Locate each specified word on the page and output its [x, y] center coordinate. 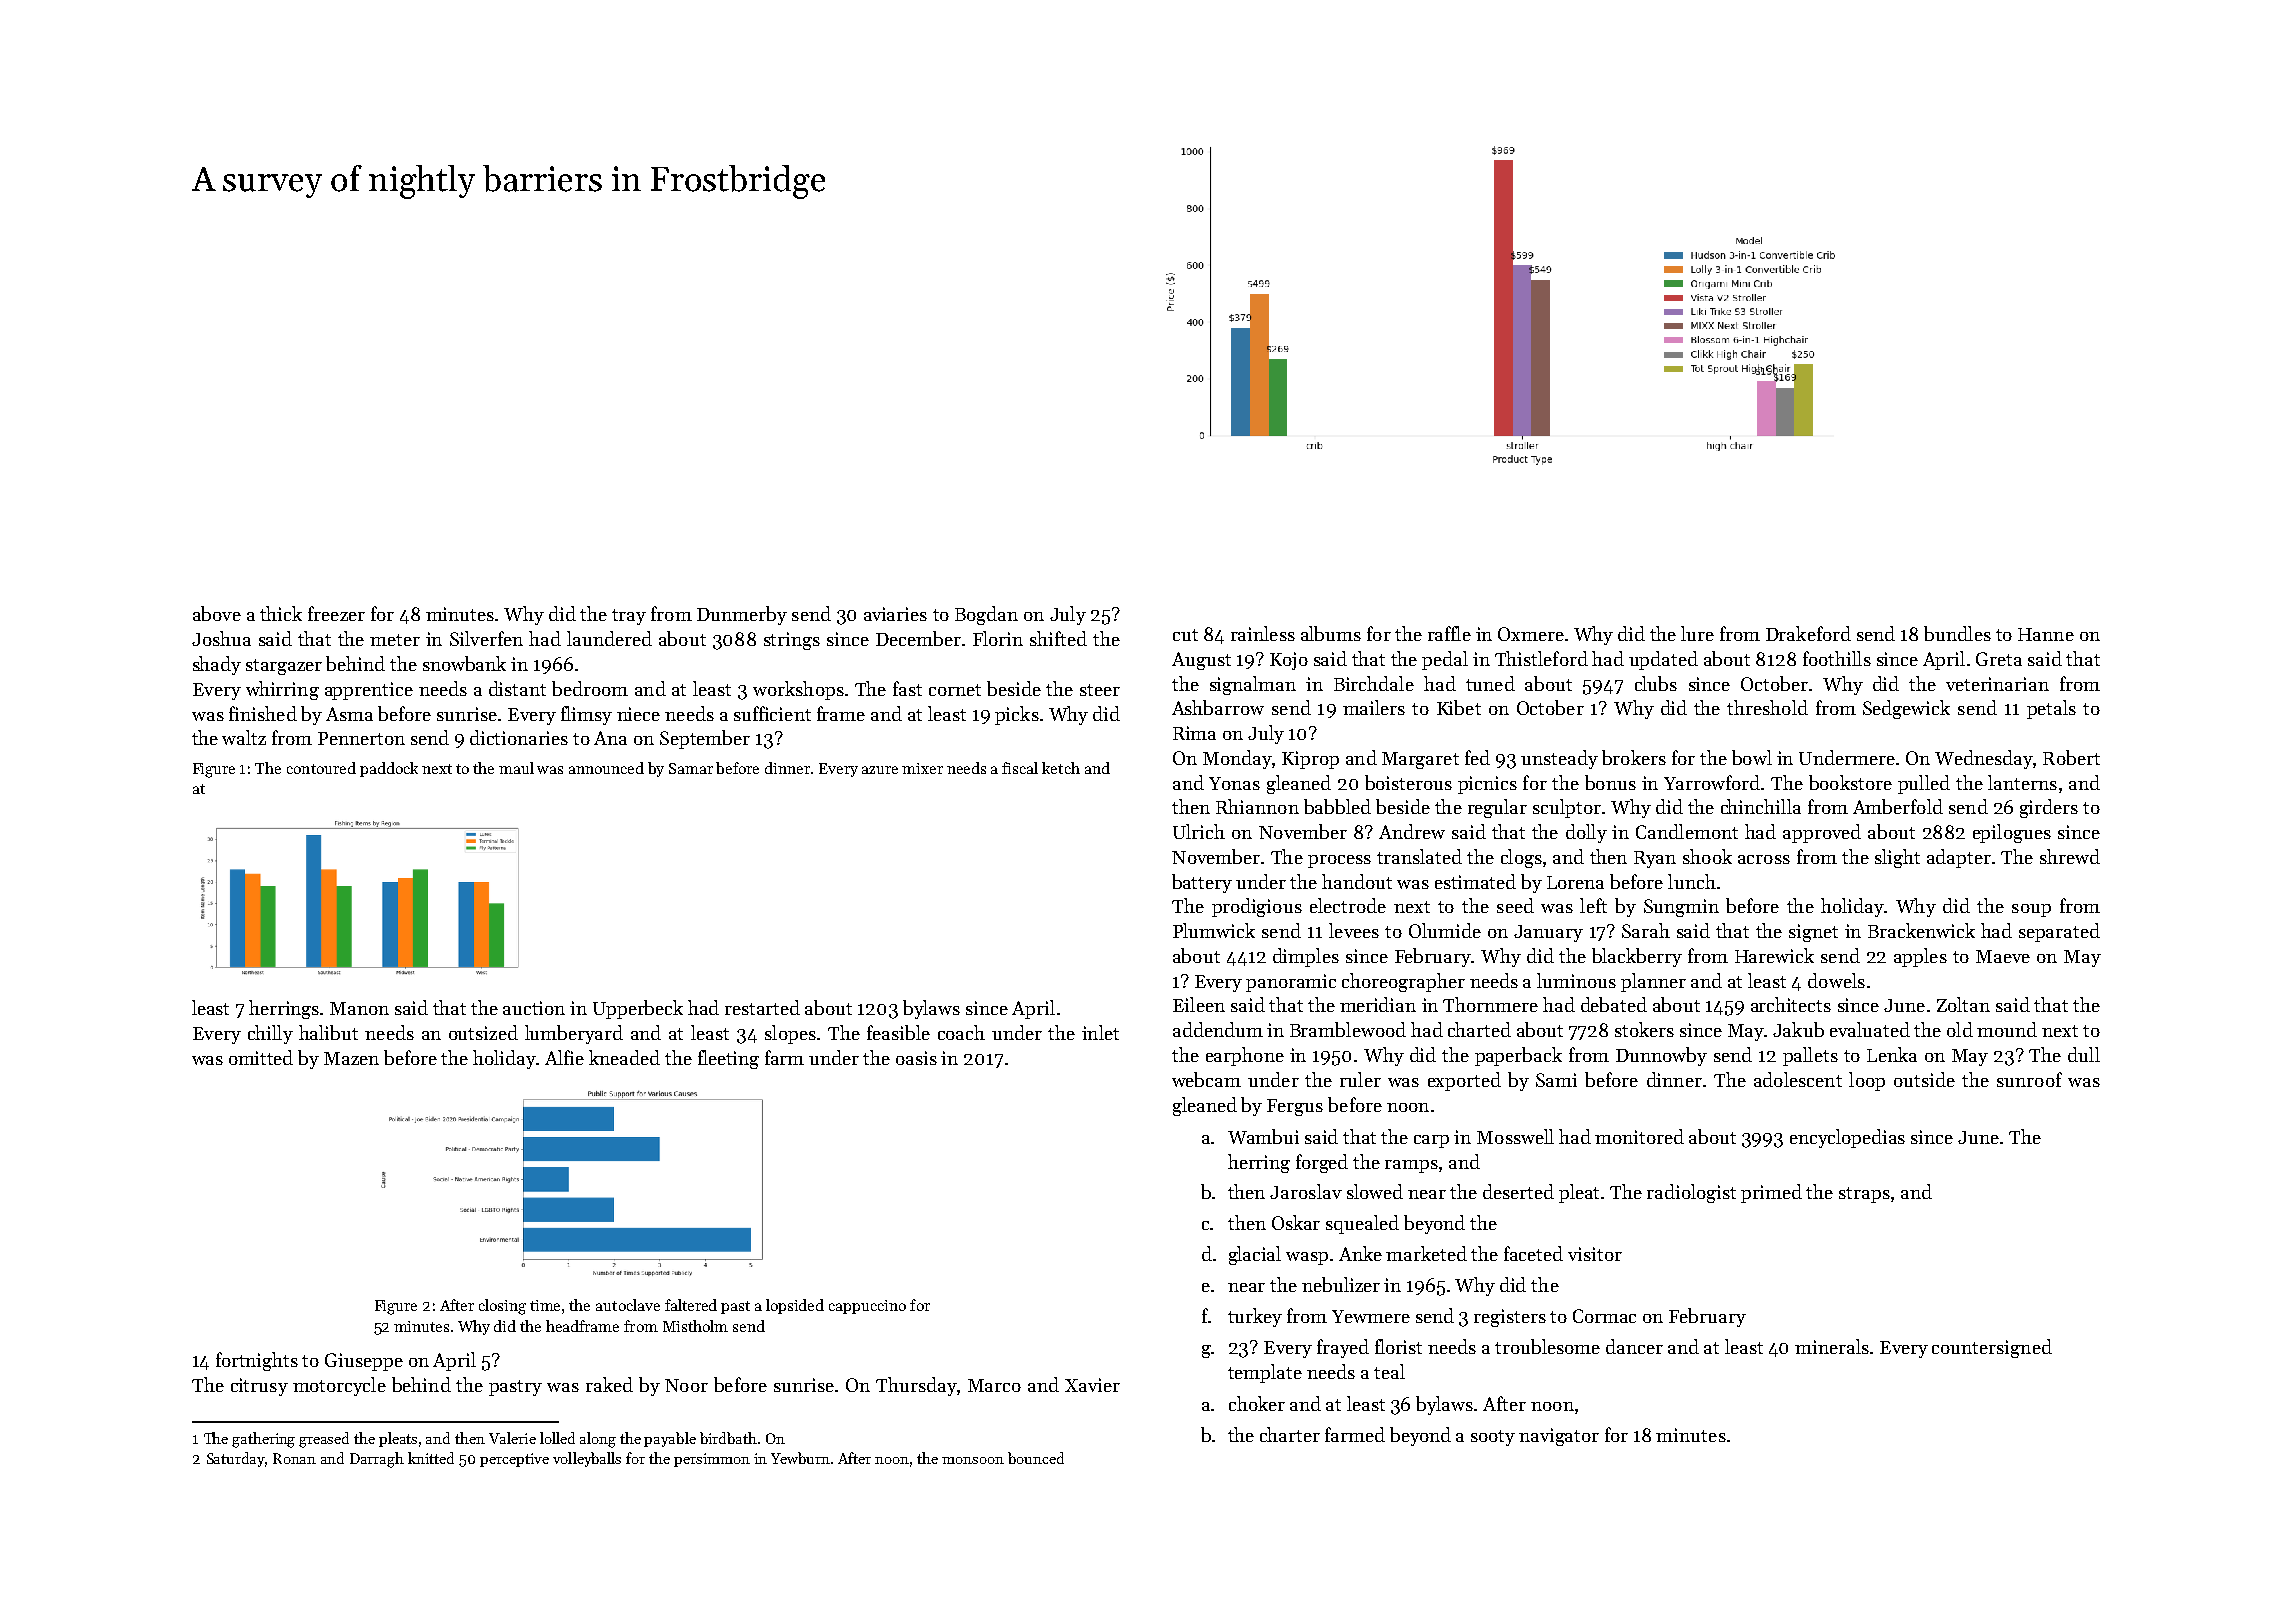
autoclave [628, 1305]
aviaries [895, 614]
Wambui [1263, 1136]
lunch [1692, 881]
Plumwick [1214, 930]
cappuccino [867, 1307]
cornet [955, 690]
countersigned [1992, 1348]
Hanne [2046, 634]
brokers [1634, 757]
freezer [336, 613]
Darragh [377, 1460]
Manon [359, 1008]
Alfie [564, 1057]
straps [1864, 1195]
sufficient [772, 713]
